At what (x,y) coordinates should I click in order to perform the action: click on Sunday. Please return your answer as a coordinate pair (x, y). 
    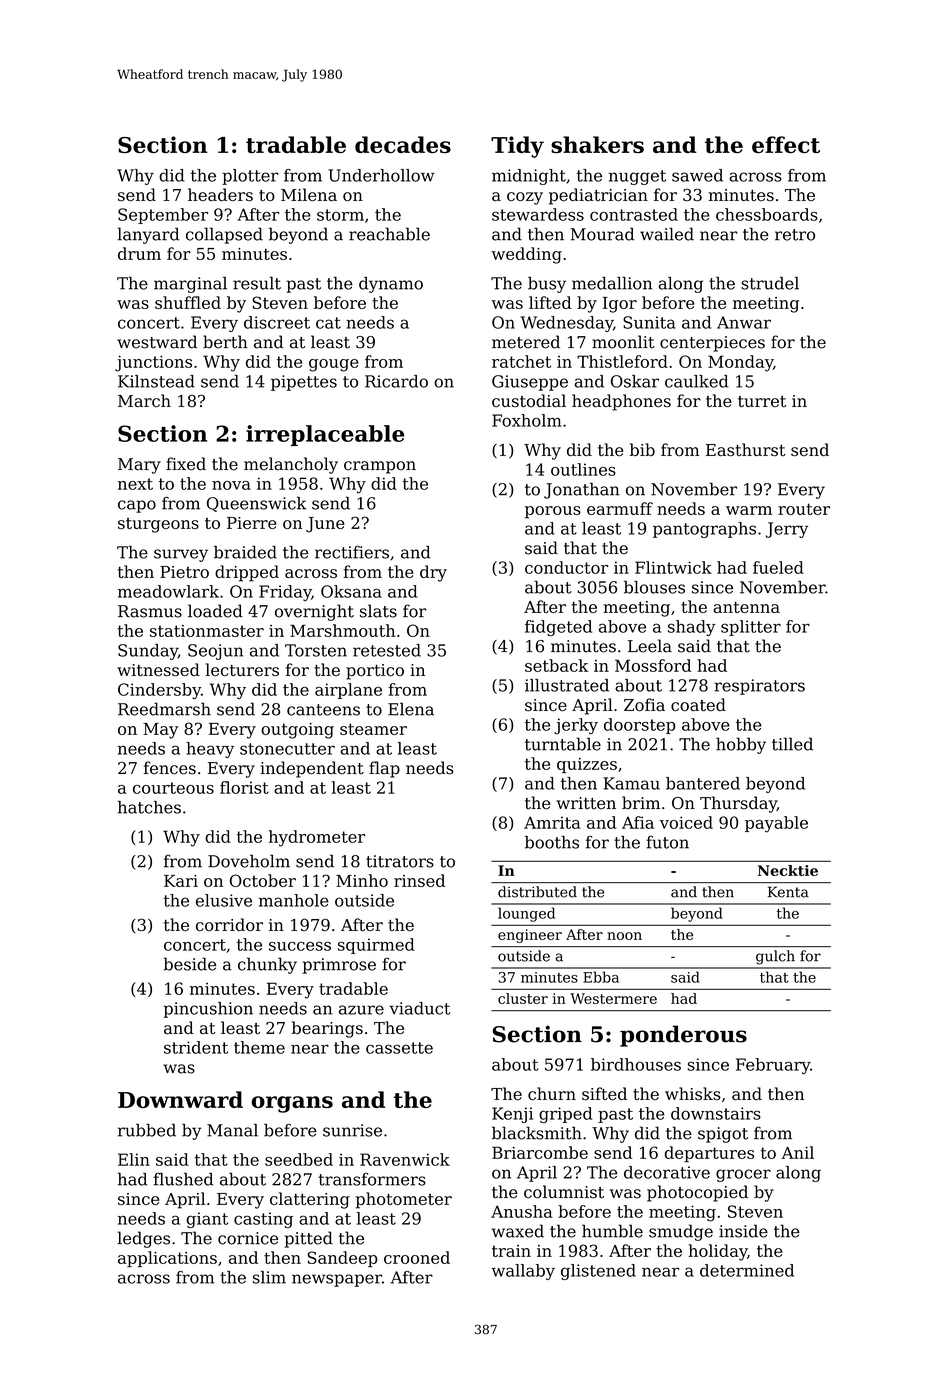
    Looking at the image, I should click on (148, 652).
